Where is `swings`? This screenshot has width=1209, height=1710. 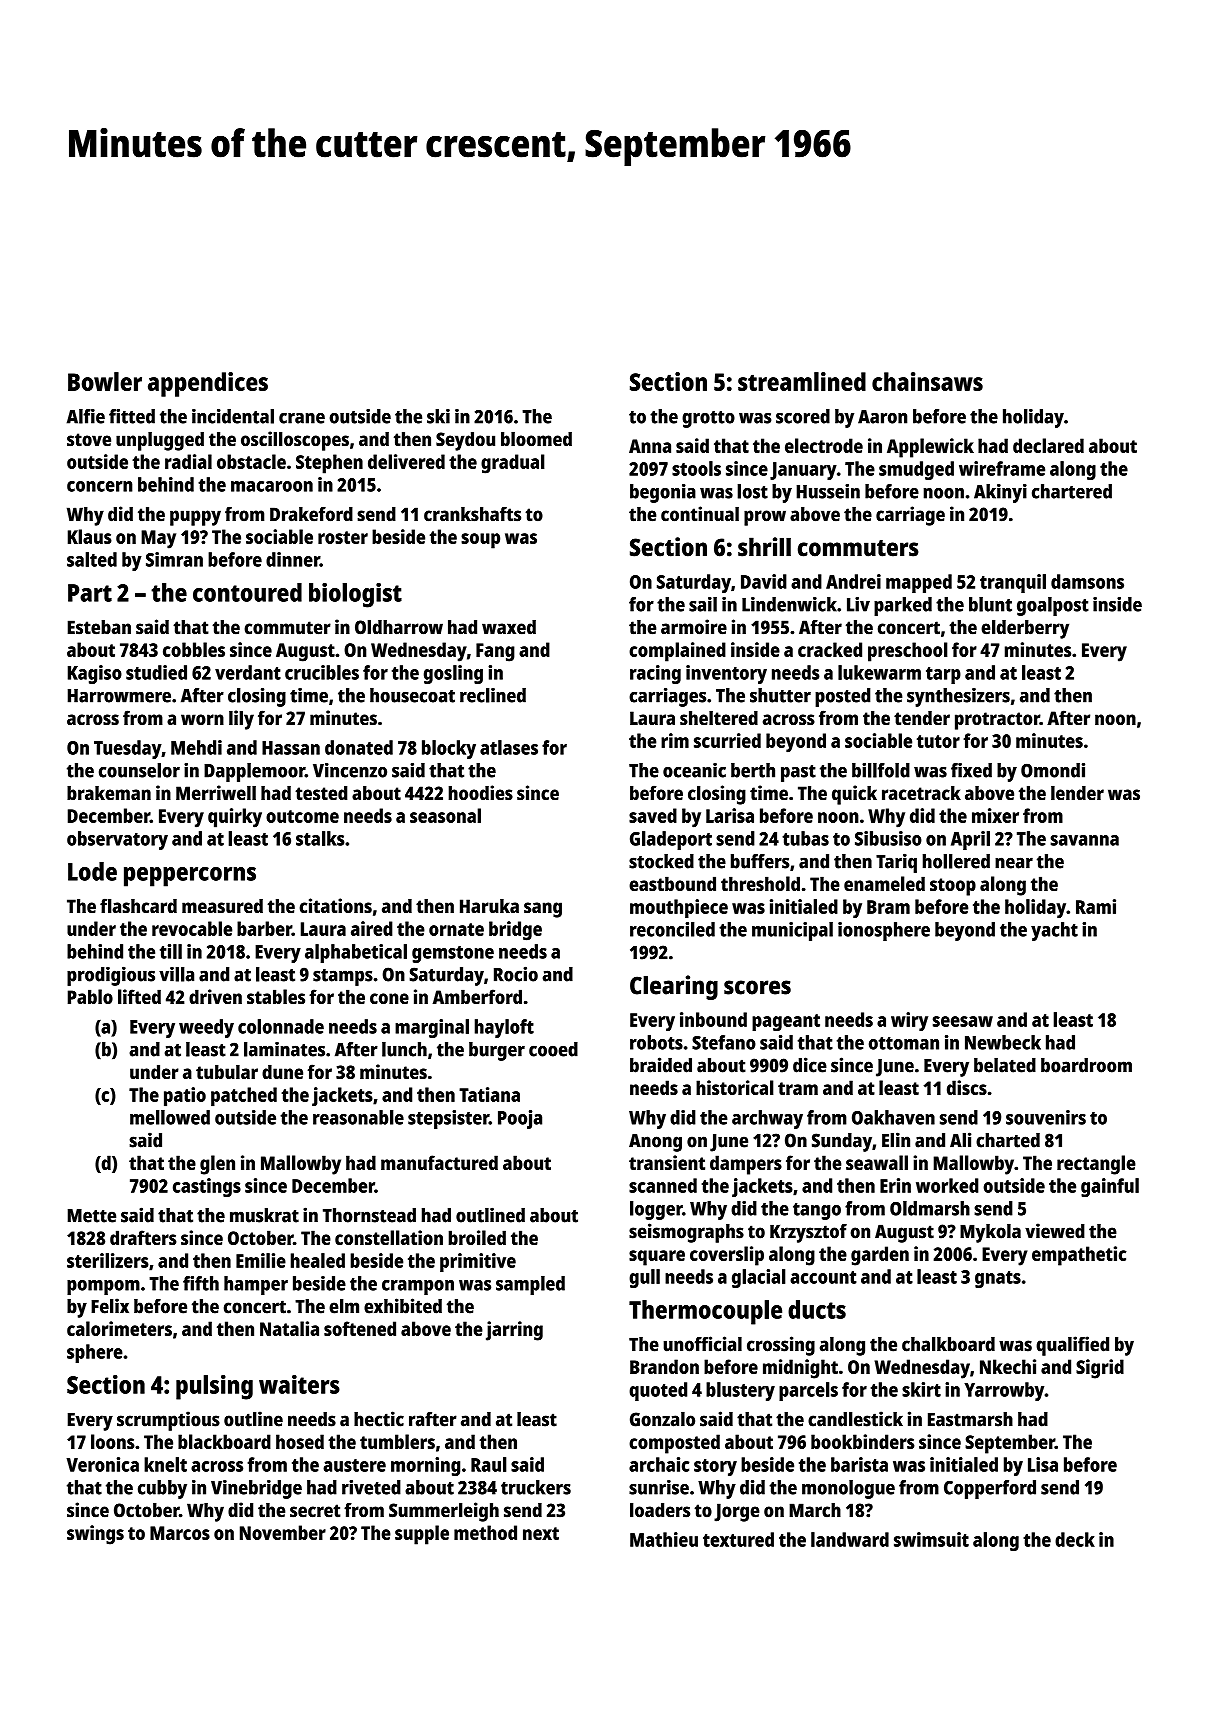 swings is located at coordinates (95, 1535).
